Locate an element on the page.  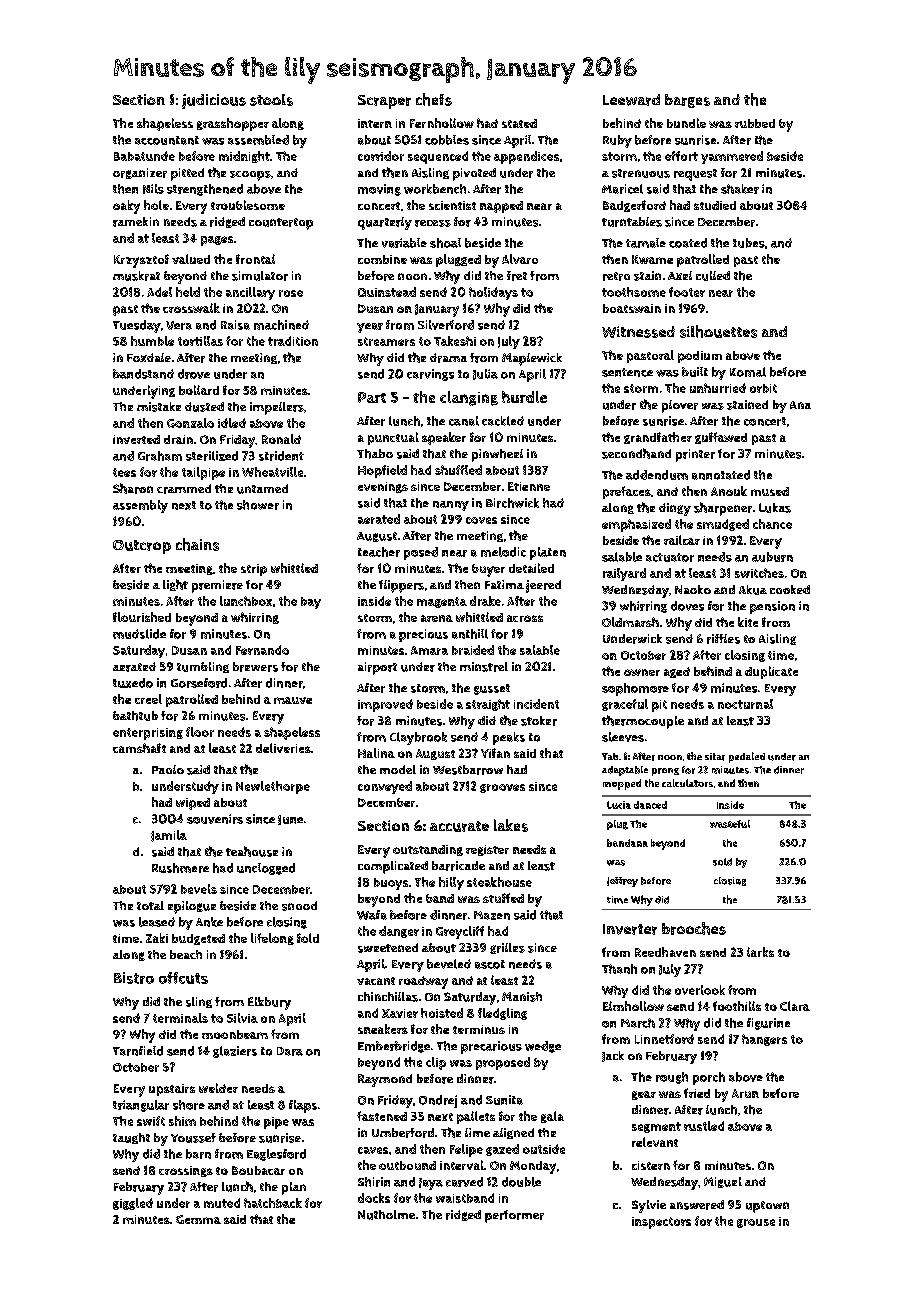
sneakers is located at coordinates (383, 1029).
